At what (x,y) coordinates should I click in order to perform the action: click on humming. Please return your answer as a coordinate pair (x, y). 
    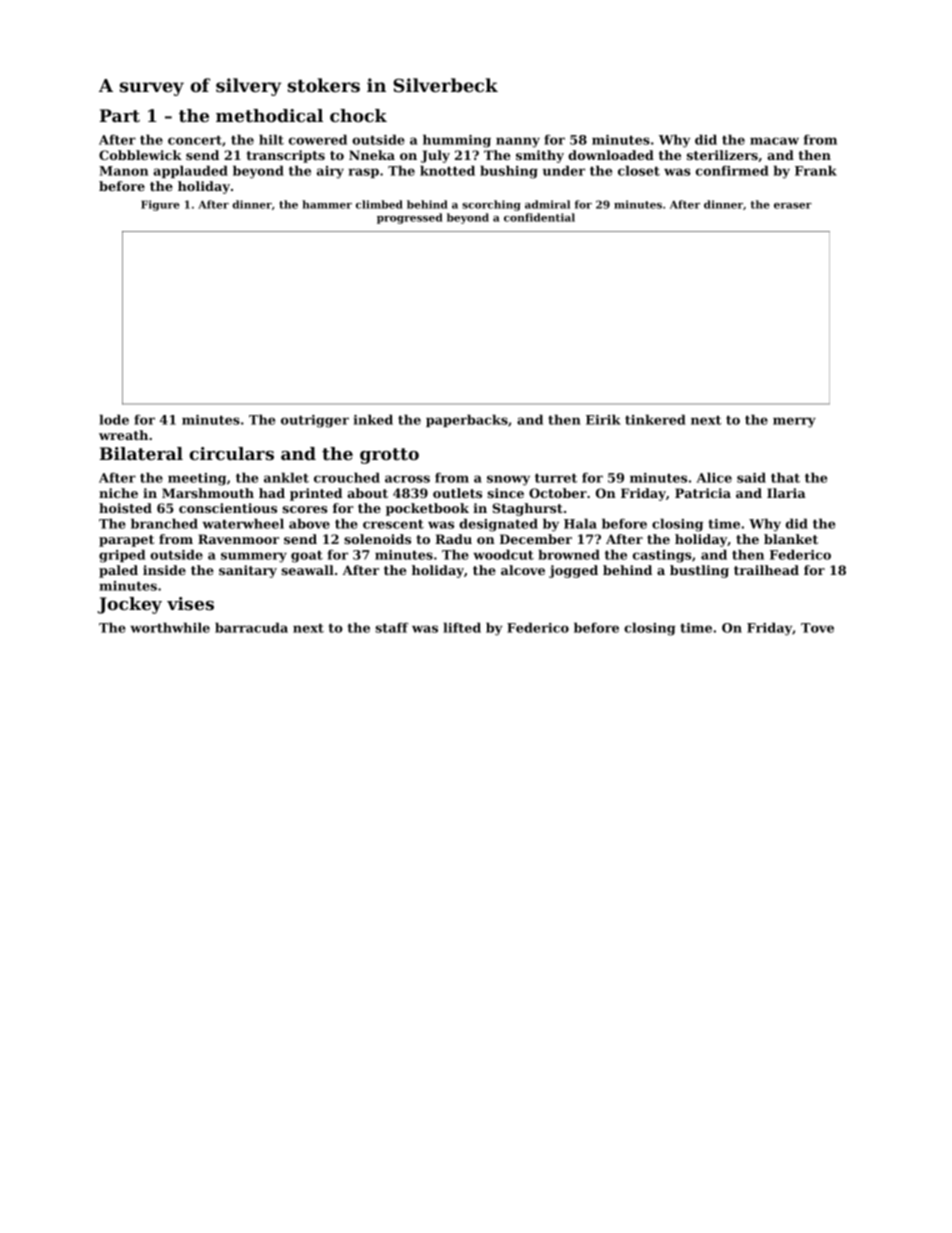
    Looking at the image, I should click on (457, 141).
